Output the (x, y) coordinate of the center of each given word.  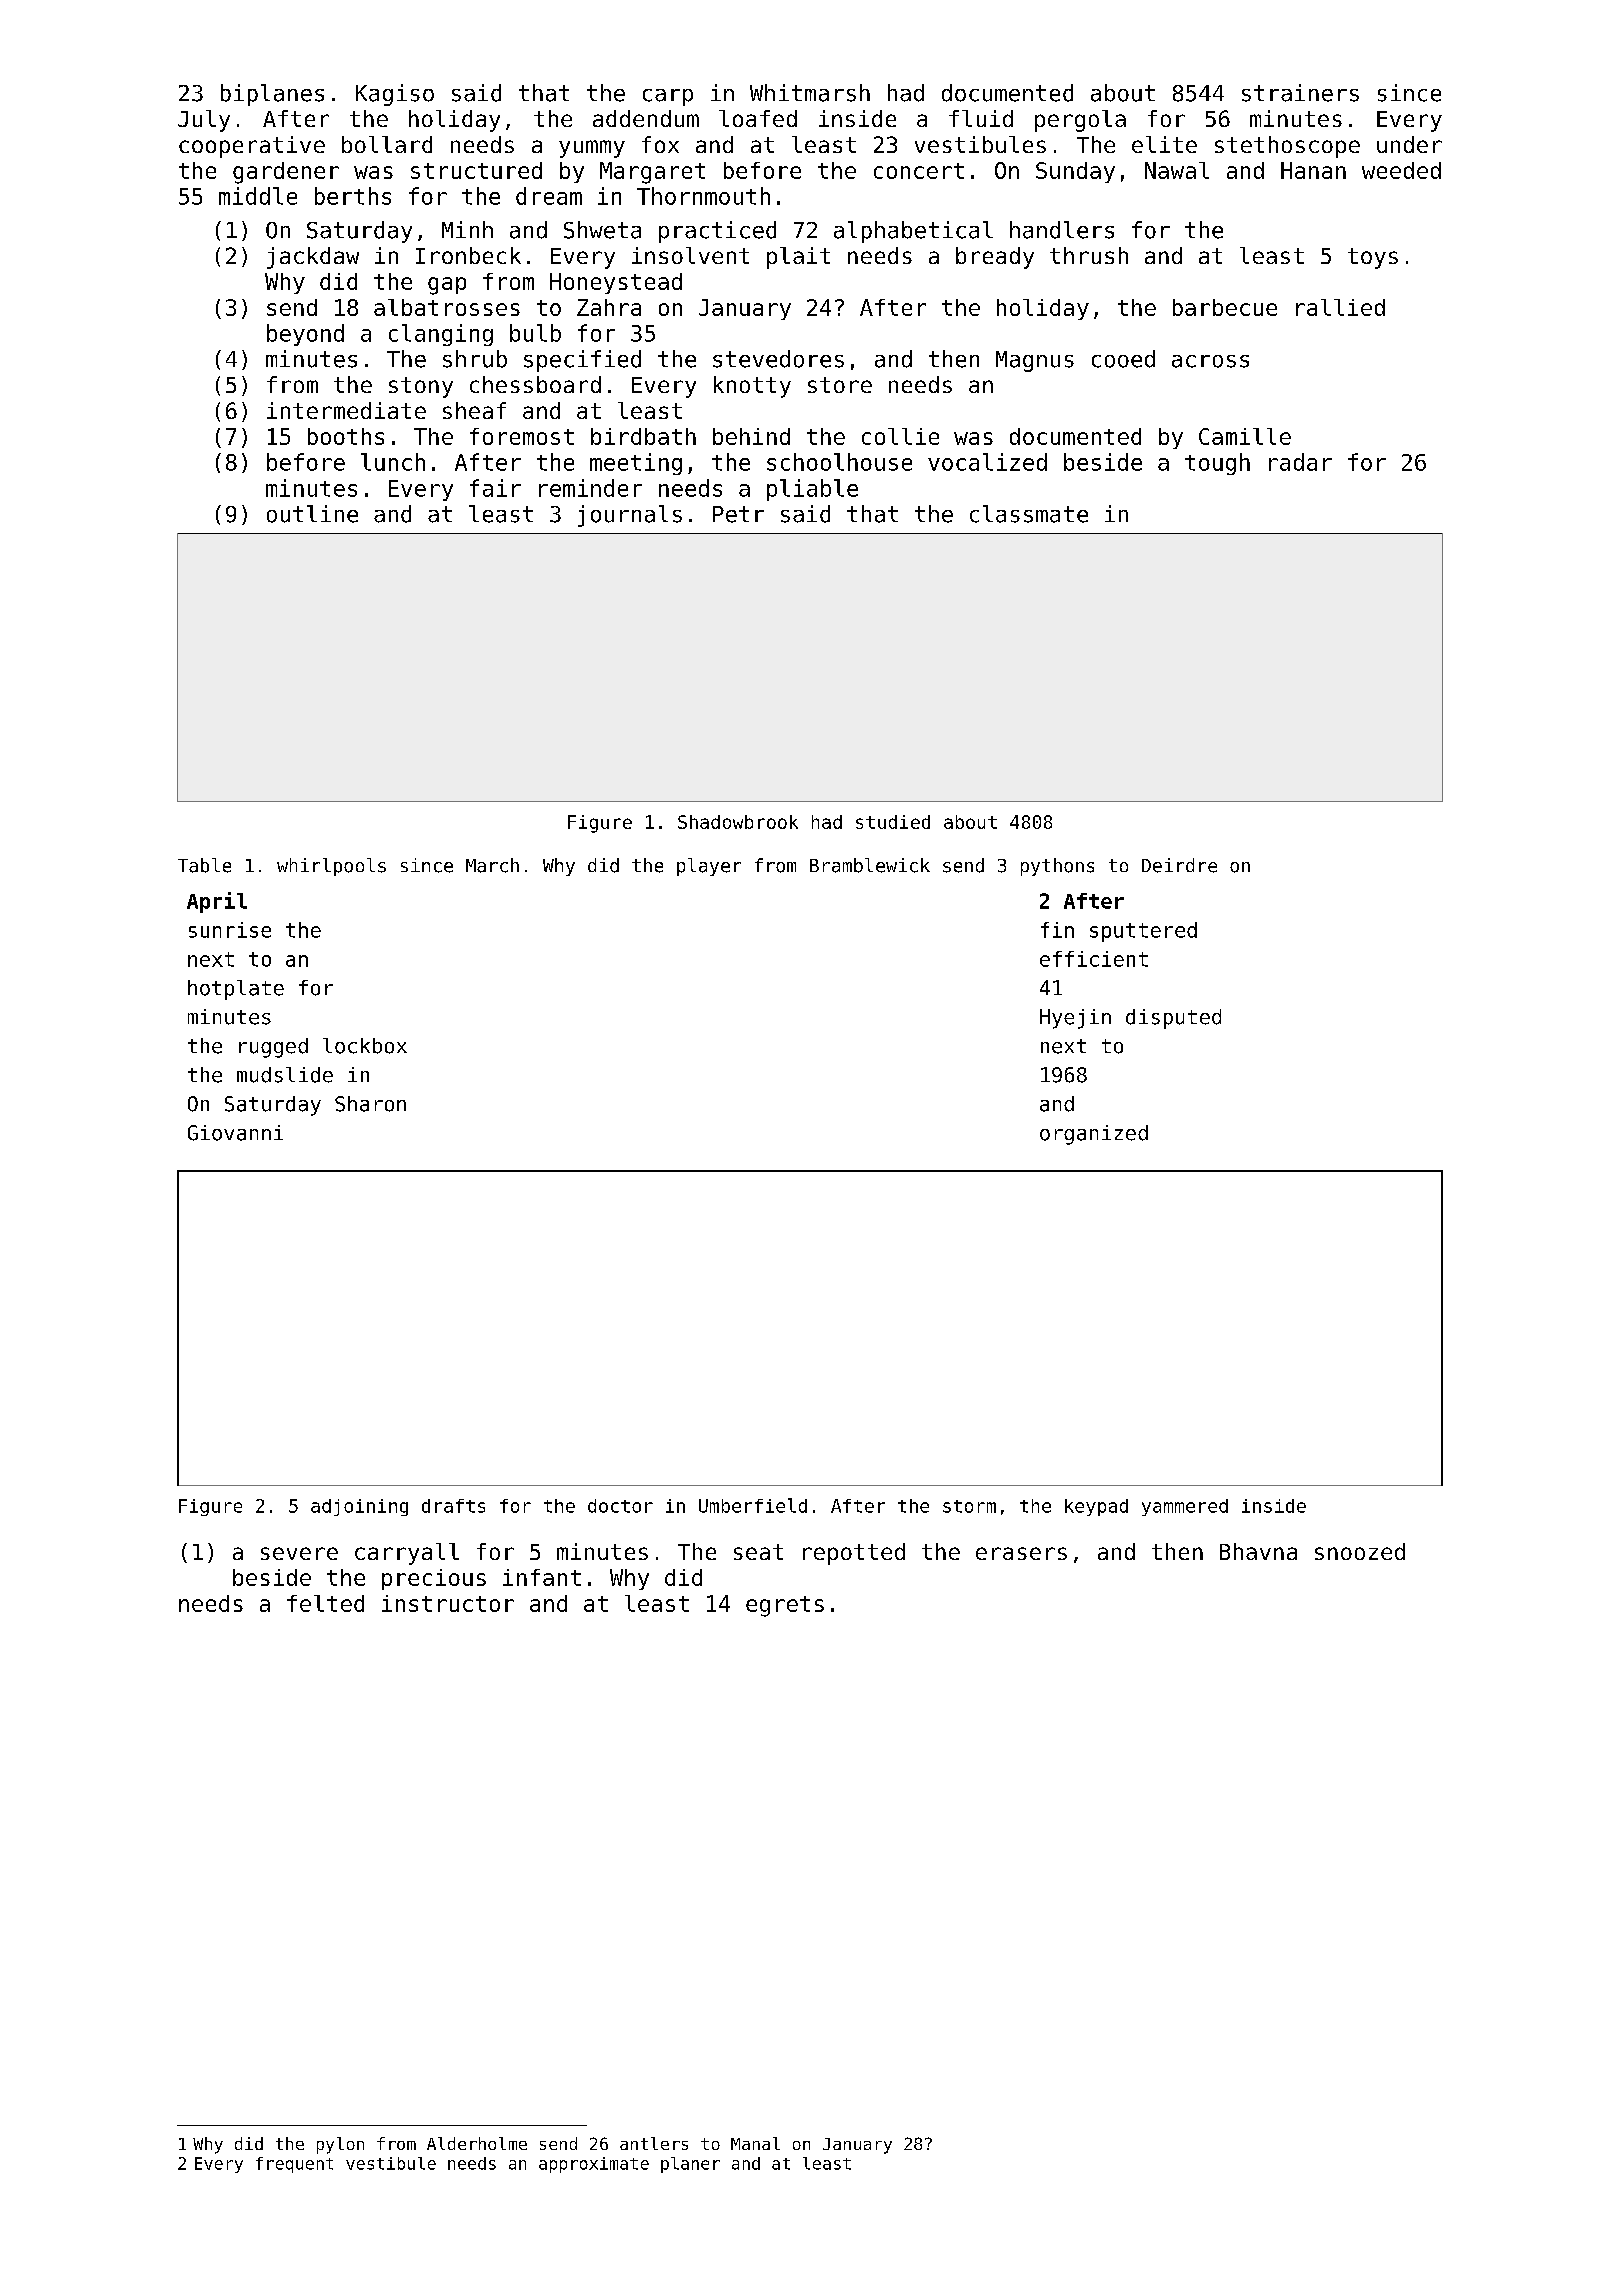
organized (1094, 1135)
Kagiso (395, 95)
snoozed (1360, 1551)
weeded (1401, 170)
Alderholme (477, 2143)
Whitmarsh (810, 93)
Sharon (370, 1104)
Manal (755, 2143)
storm (969, 1506)
